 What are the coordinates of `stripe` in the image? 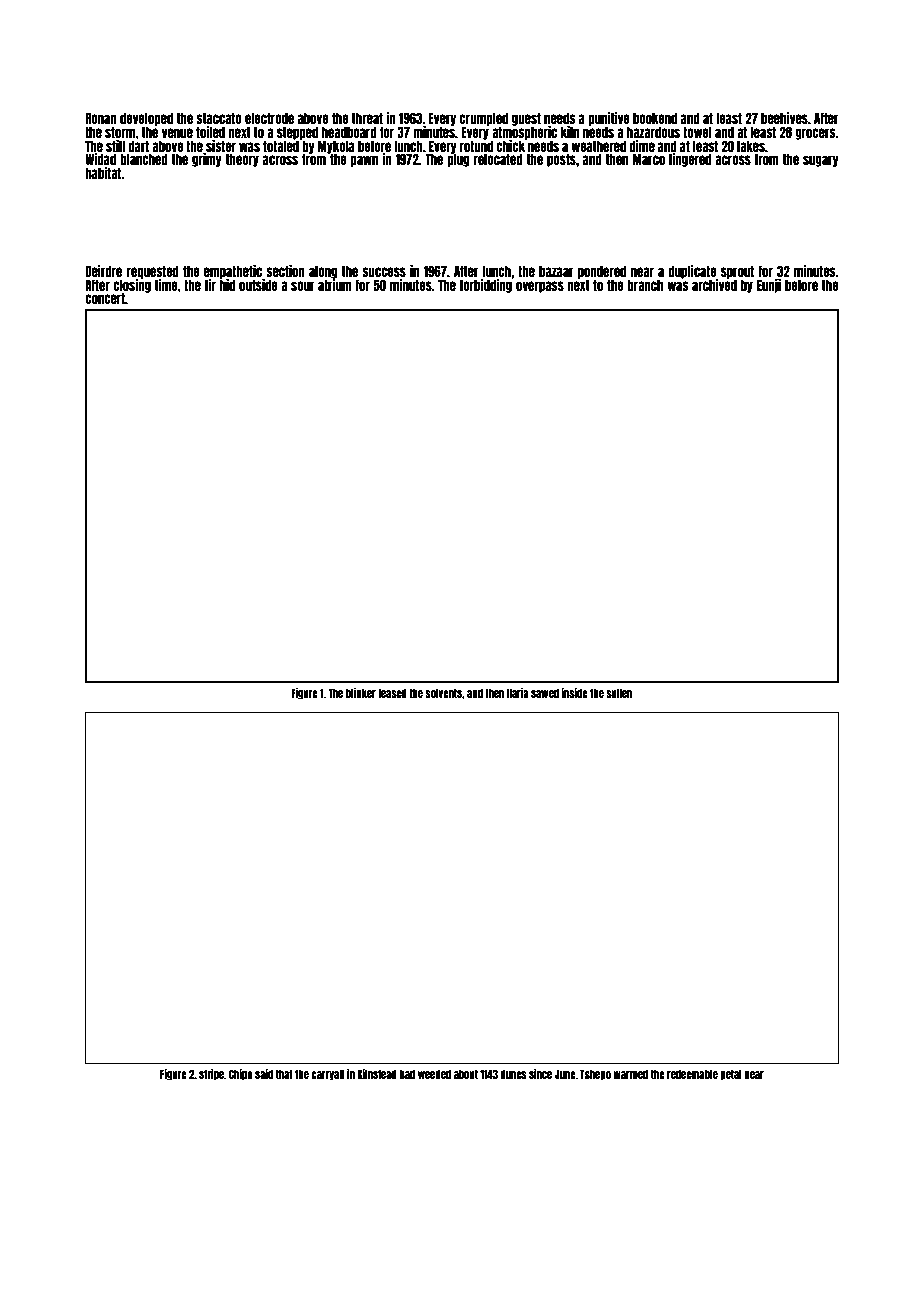 It's located at (211, 1075).
